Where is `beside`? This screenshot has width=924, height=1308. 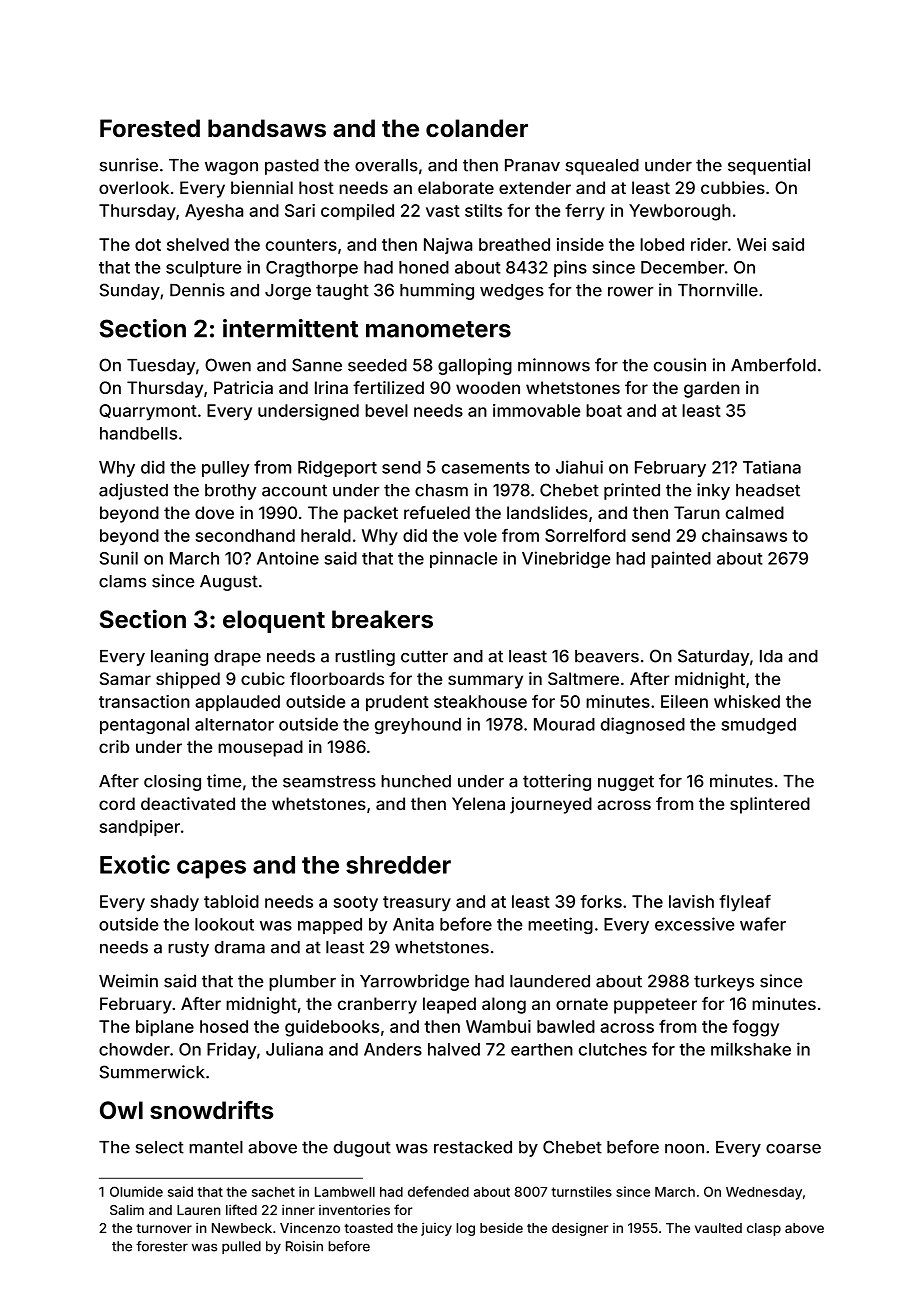 beside is located at coordinates (501, 1228).
